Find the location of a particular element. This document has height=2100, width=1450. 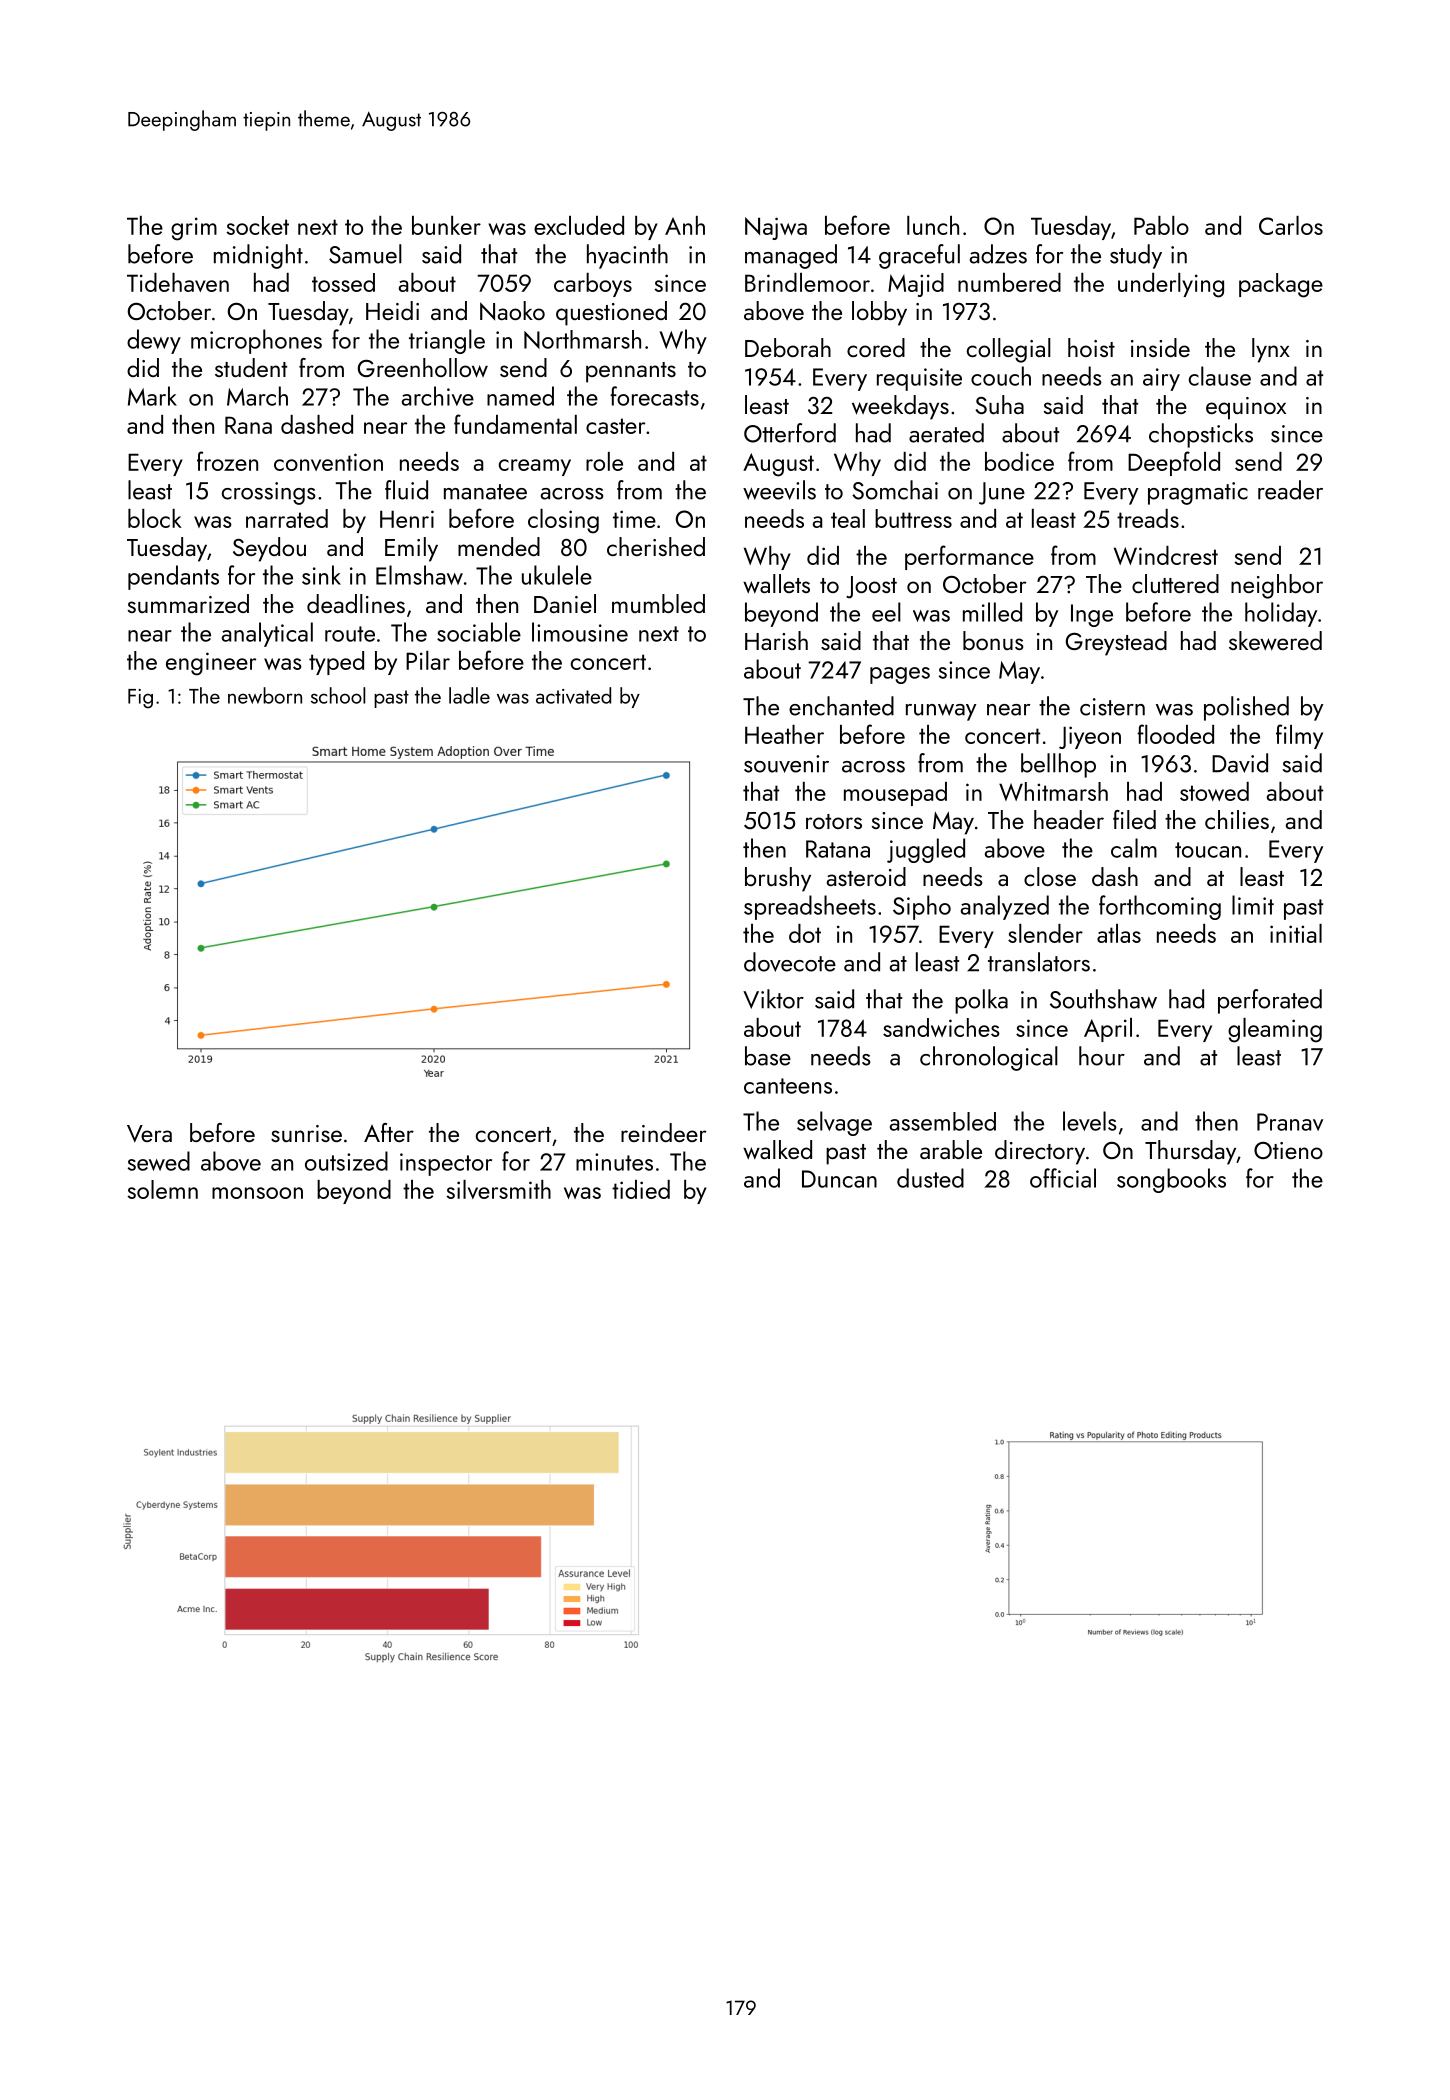

Heather is located at coordinates (784, 734).
